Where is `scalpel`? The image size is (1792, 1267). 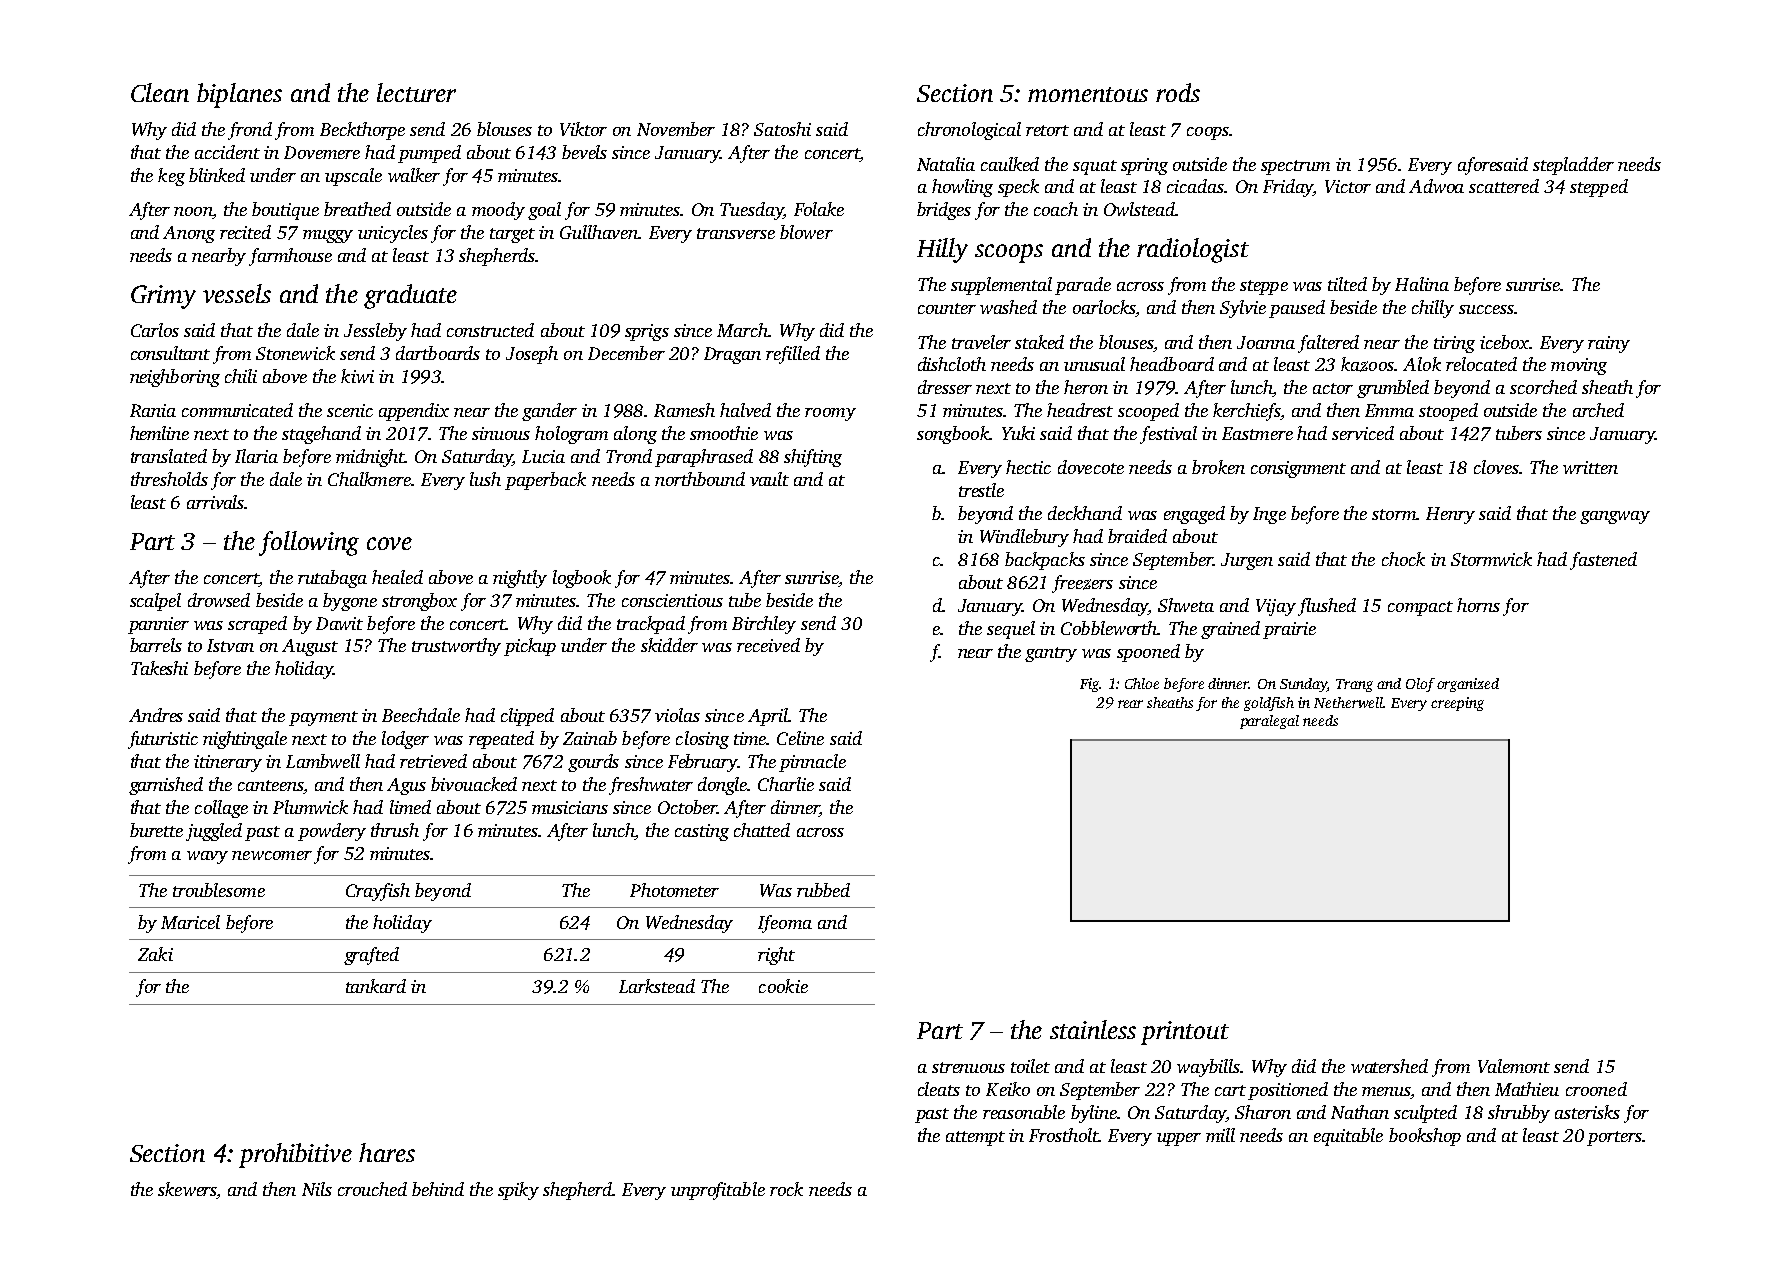 scalpel is located at coordinates (155, 602).
